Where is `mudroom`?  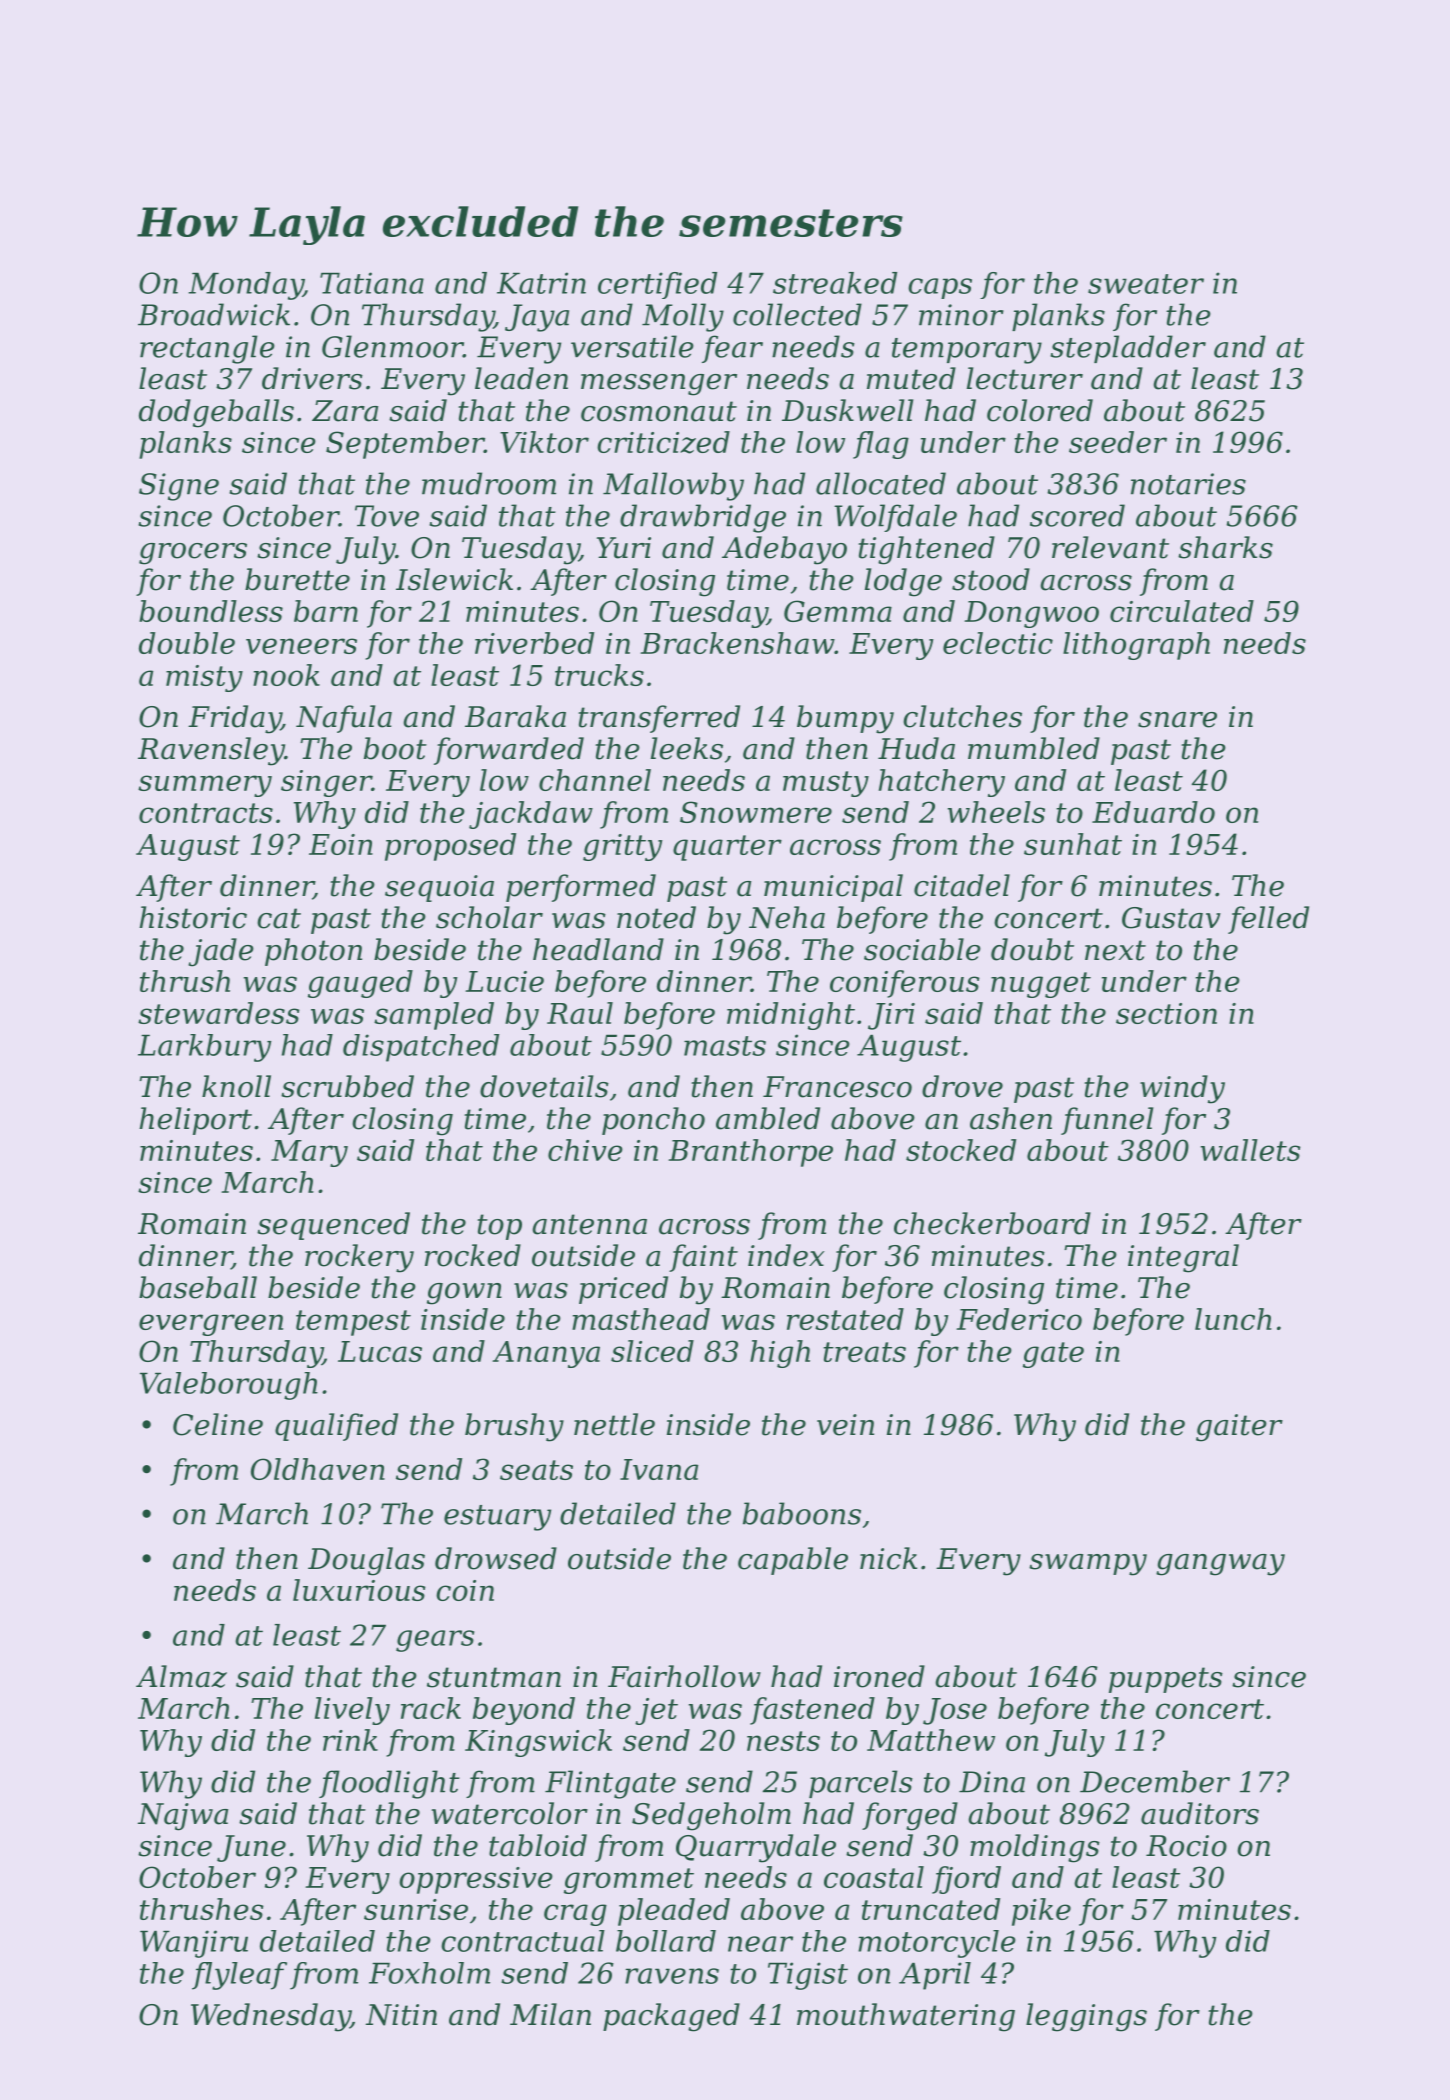
mudroom is located at coordinates (489, 483).
